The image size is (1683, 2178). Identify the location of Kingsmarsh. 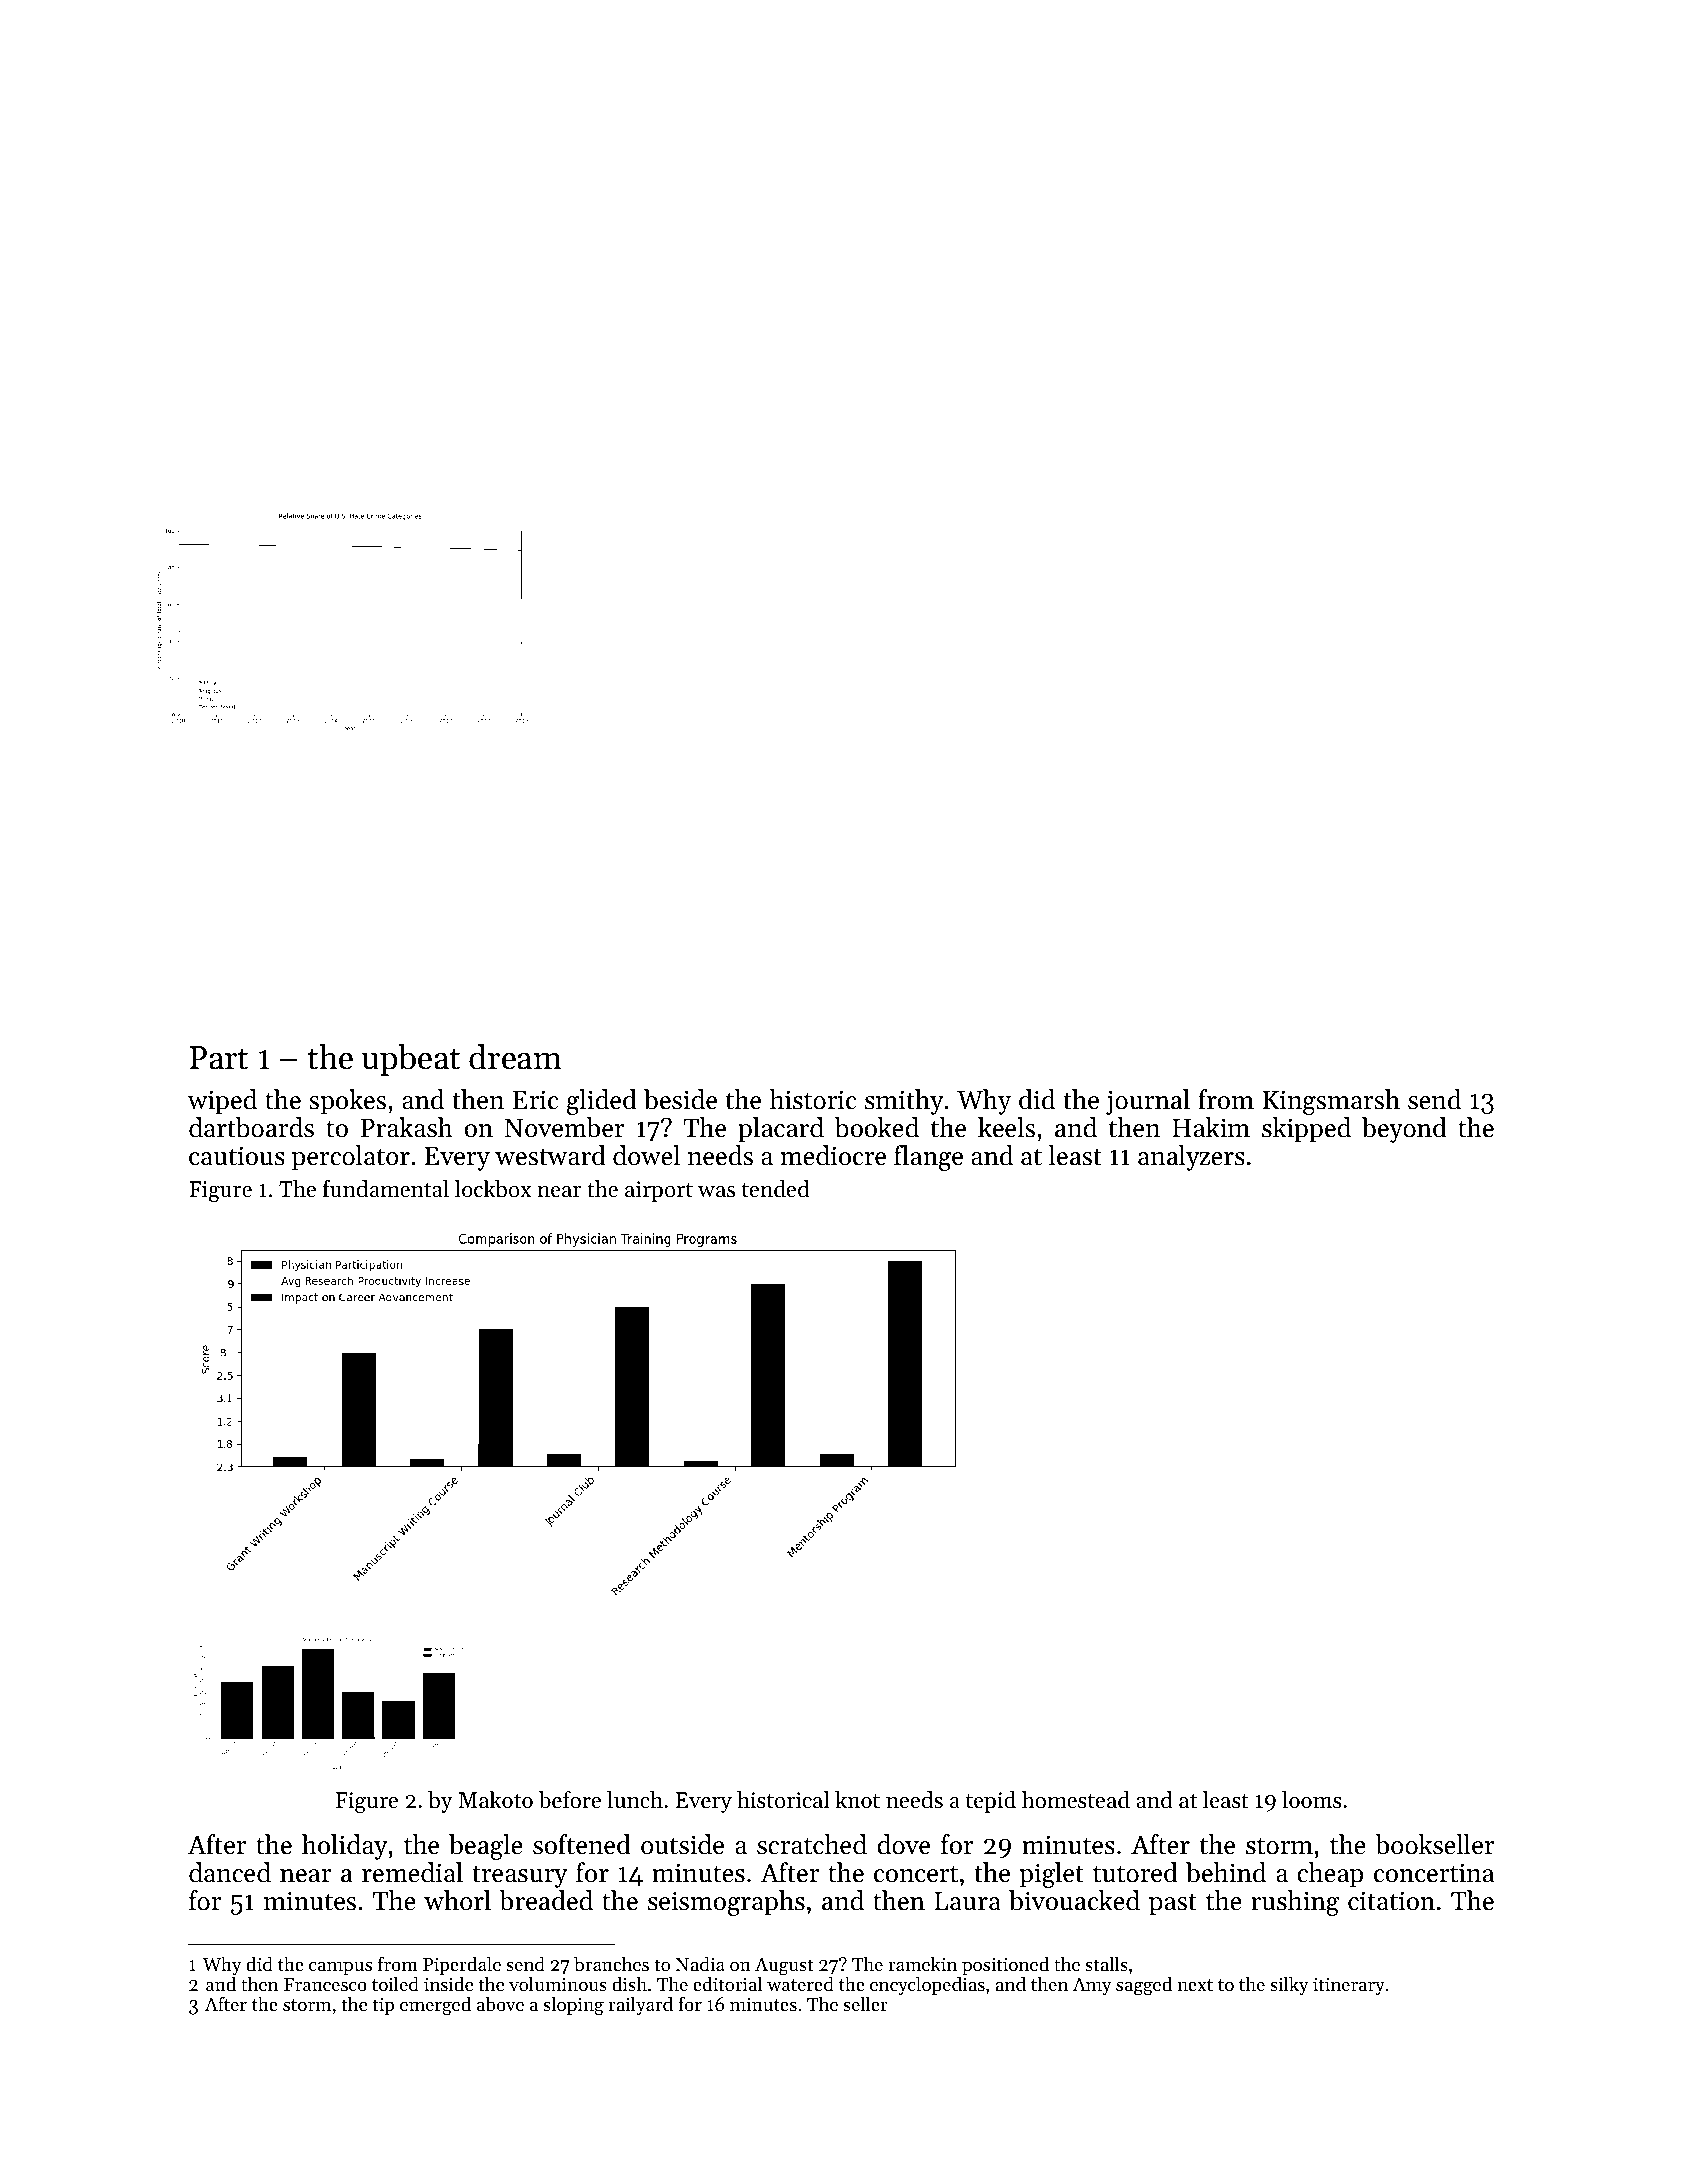
(1331, 1102).
